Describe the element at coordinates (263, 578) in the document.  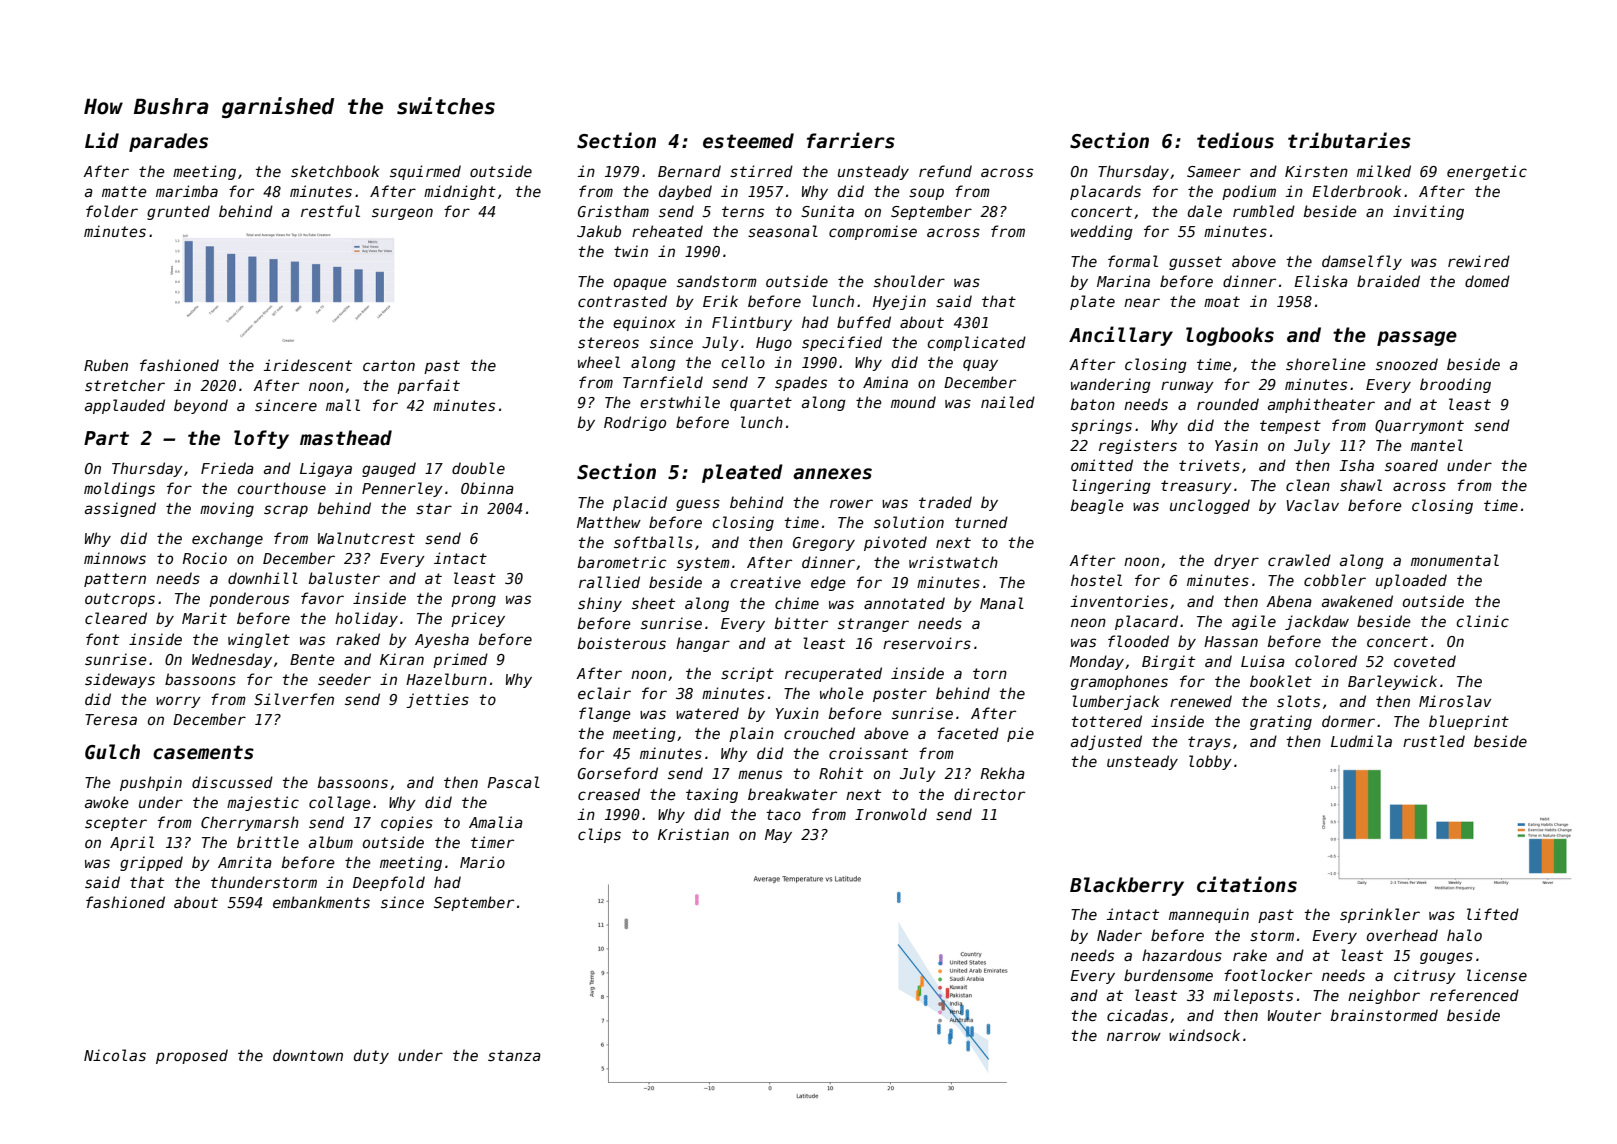
I see `downhill` at that location.
